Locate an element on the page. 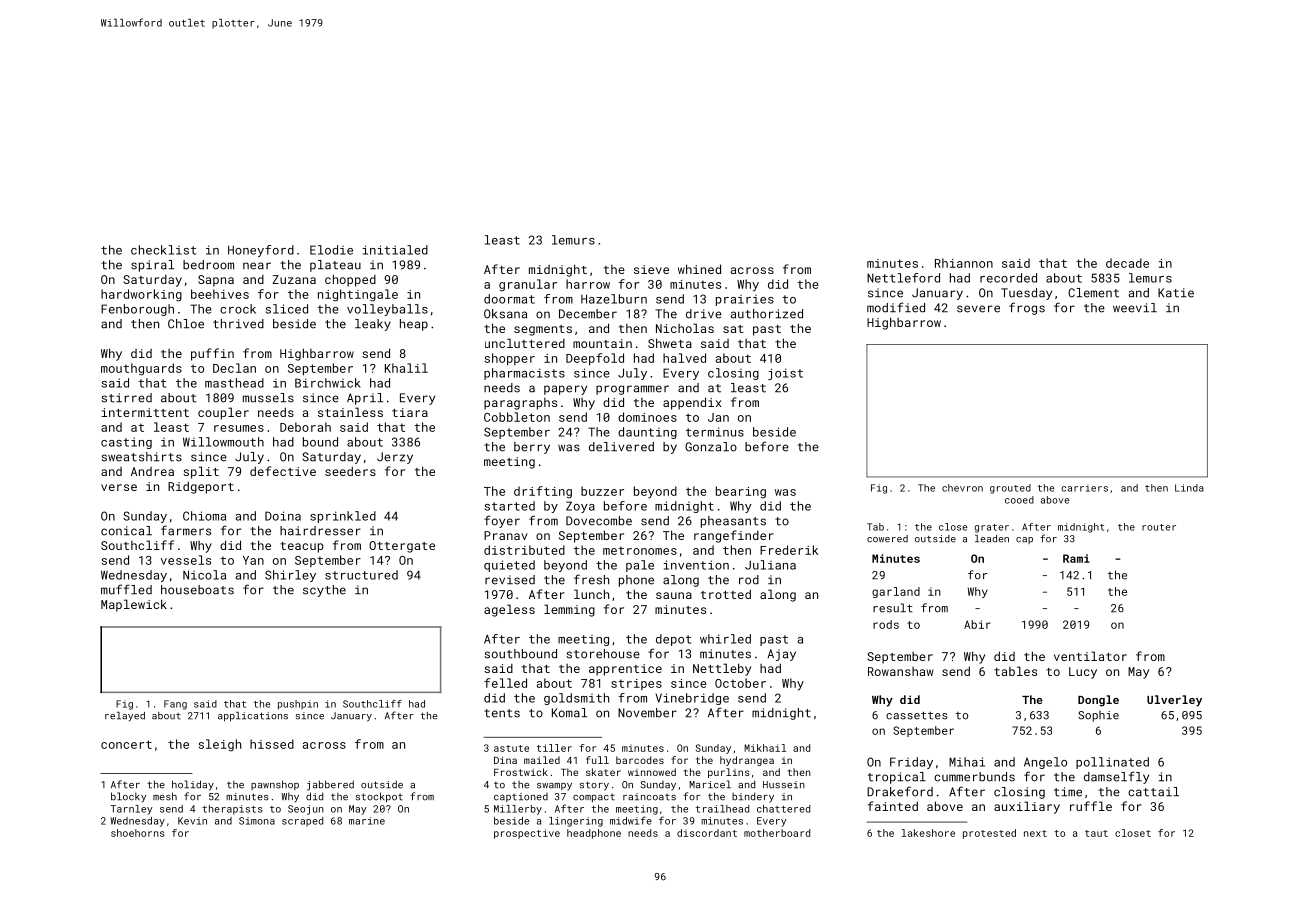 This image has width=1308, height=924. checklist is located at coordinates (163, 250).
